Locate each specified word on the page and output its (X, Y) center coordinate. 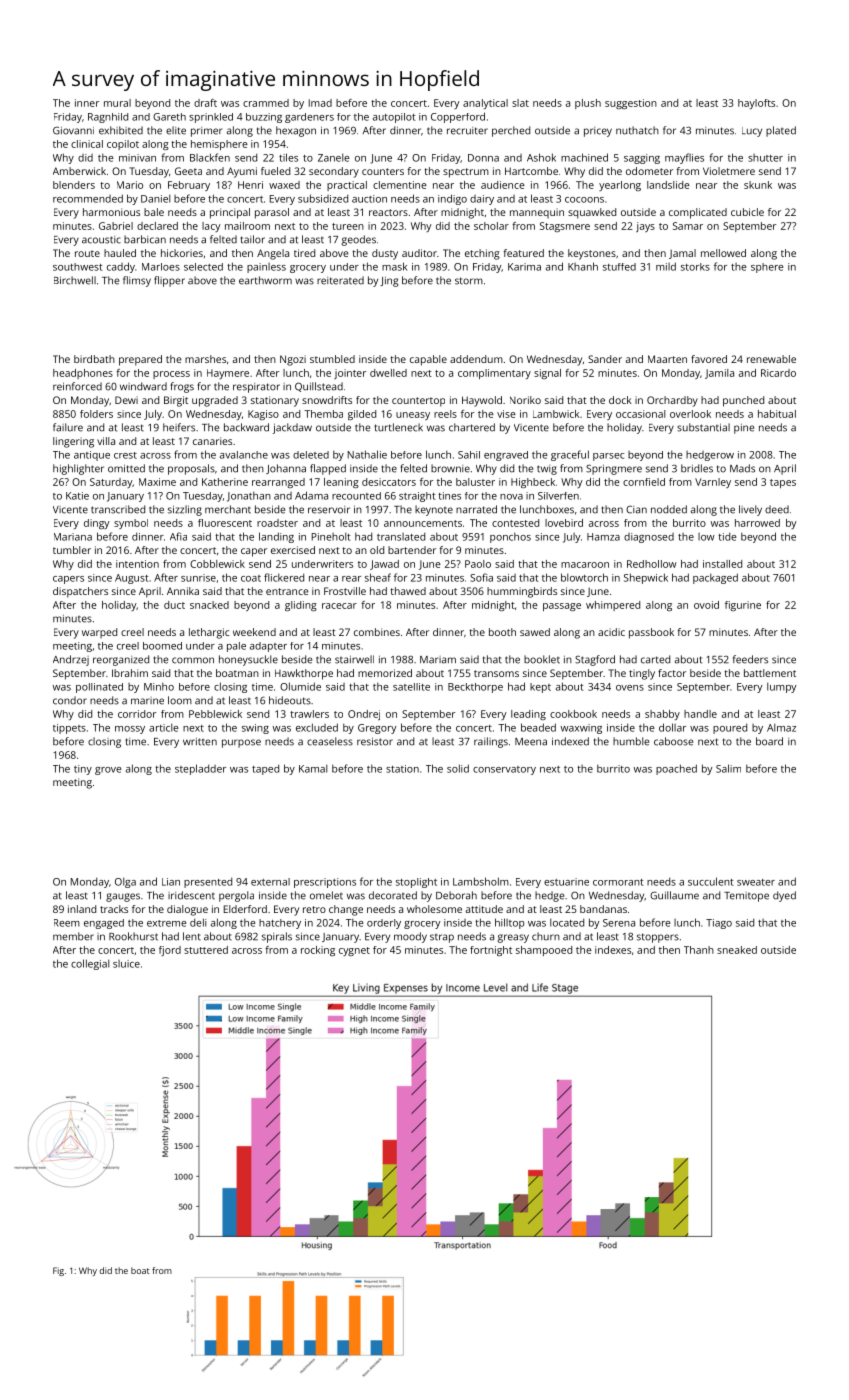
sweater (756, 882)
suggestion (631, 104)
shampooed (544, 951)
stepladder (200, 769)
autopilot (394, 118)
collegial (90, 964)
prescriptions (325, 883)
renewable (771, 359)
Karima (524, 267)
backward (246, 427)
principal (230, 213)
